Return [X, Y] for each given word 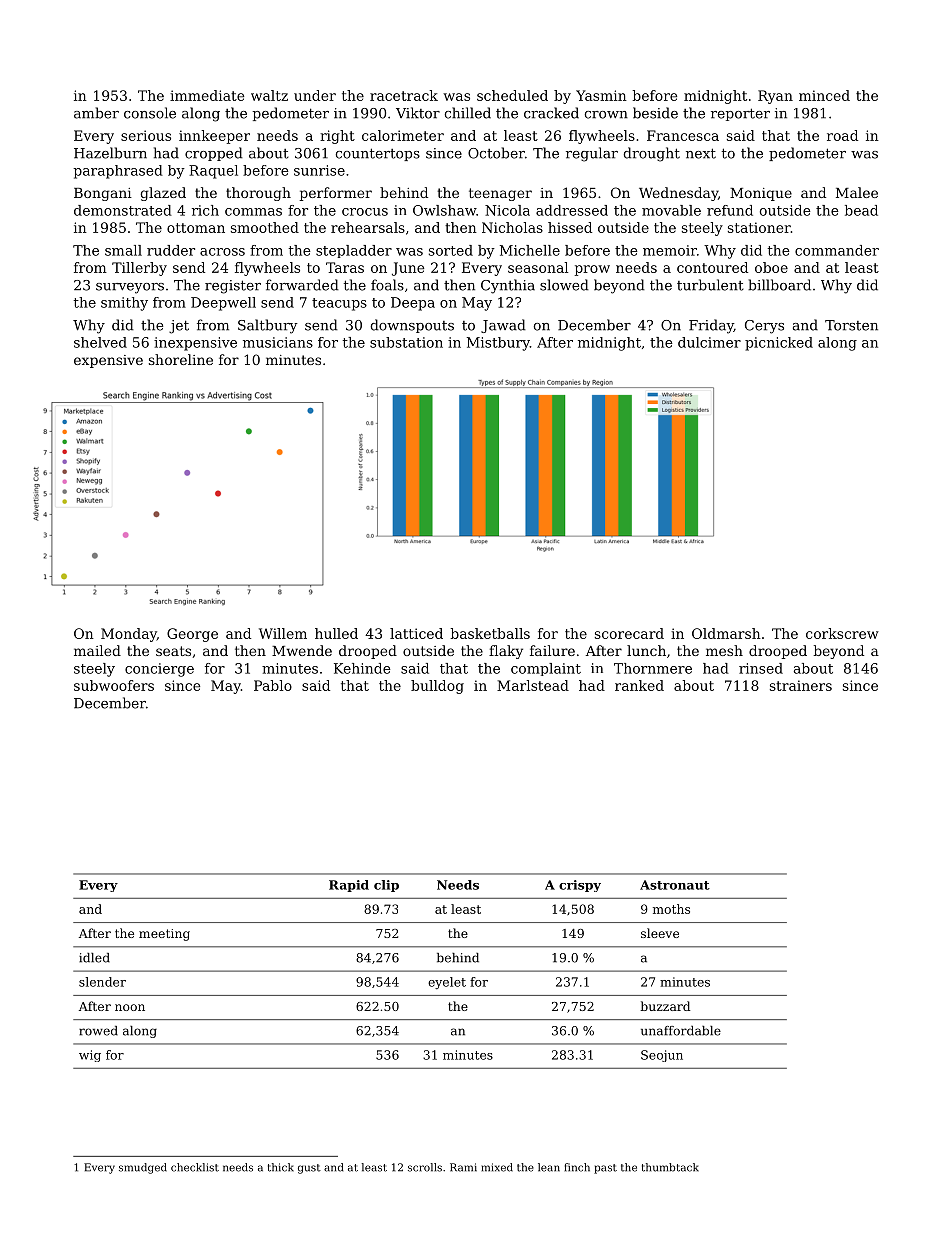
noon [130, 1007]
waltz [269, 95]
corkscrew [842, 633]
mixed [497, 1167]
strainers [801, 685]
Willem [283, 633]
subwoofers [114, 685]
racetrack [404, 95]
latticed [416, 633]
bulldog [437, 687]
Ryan [775, 97]
